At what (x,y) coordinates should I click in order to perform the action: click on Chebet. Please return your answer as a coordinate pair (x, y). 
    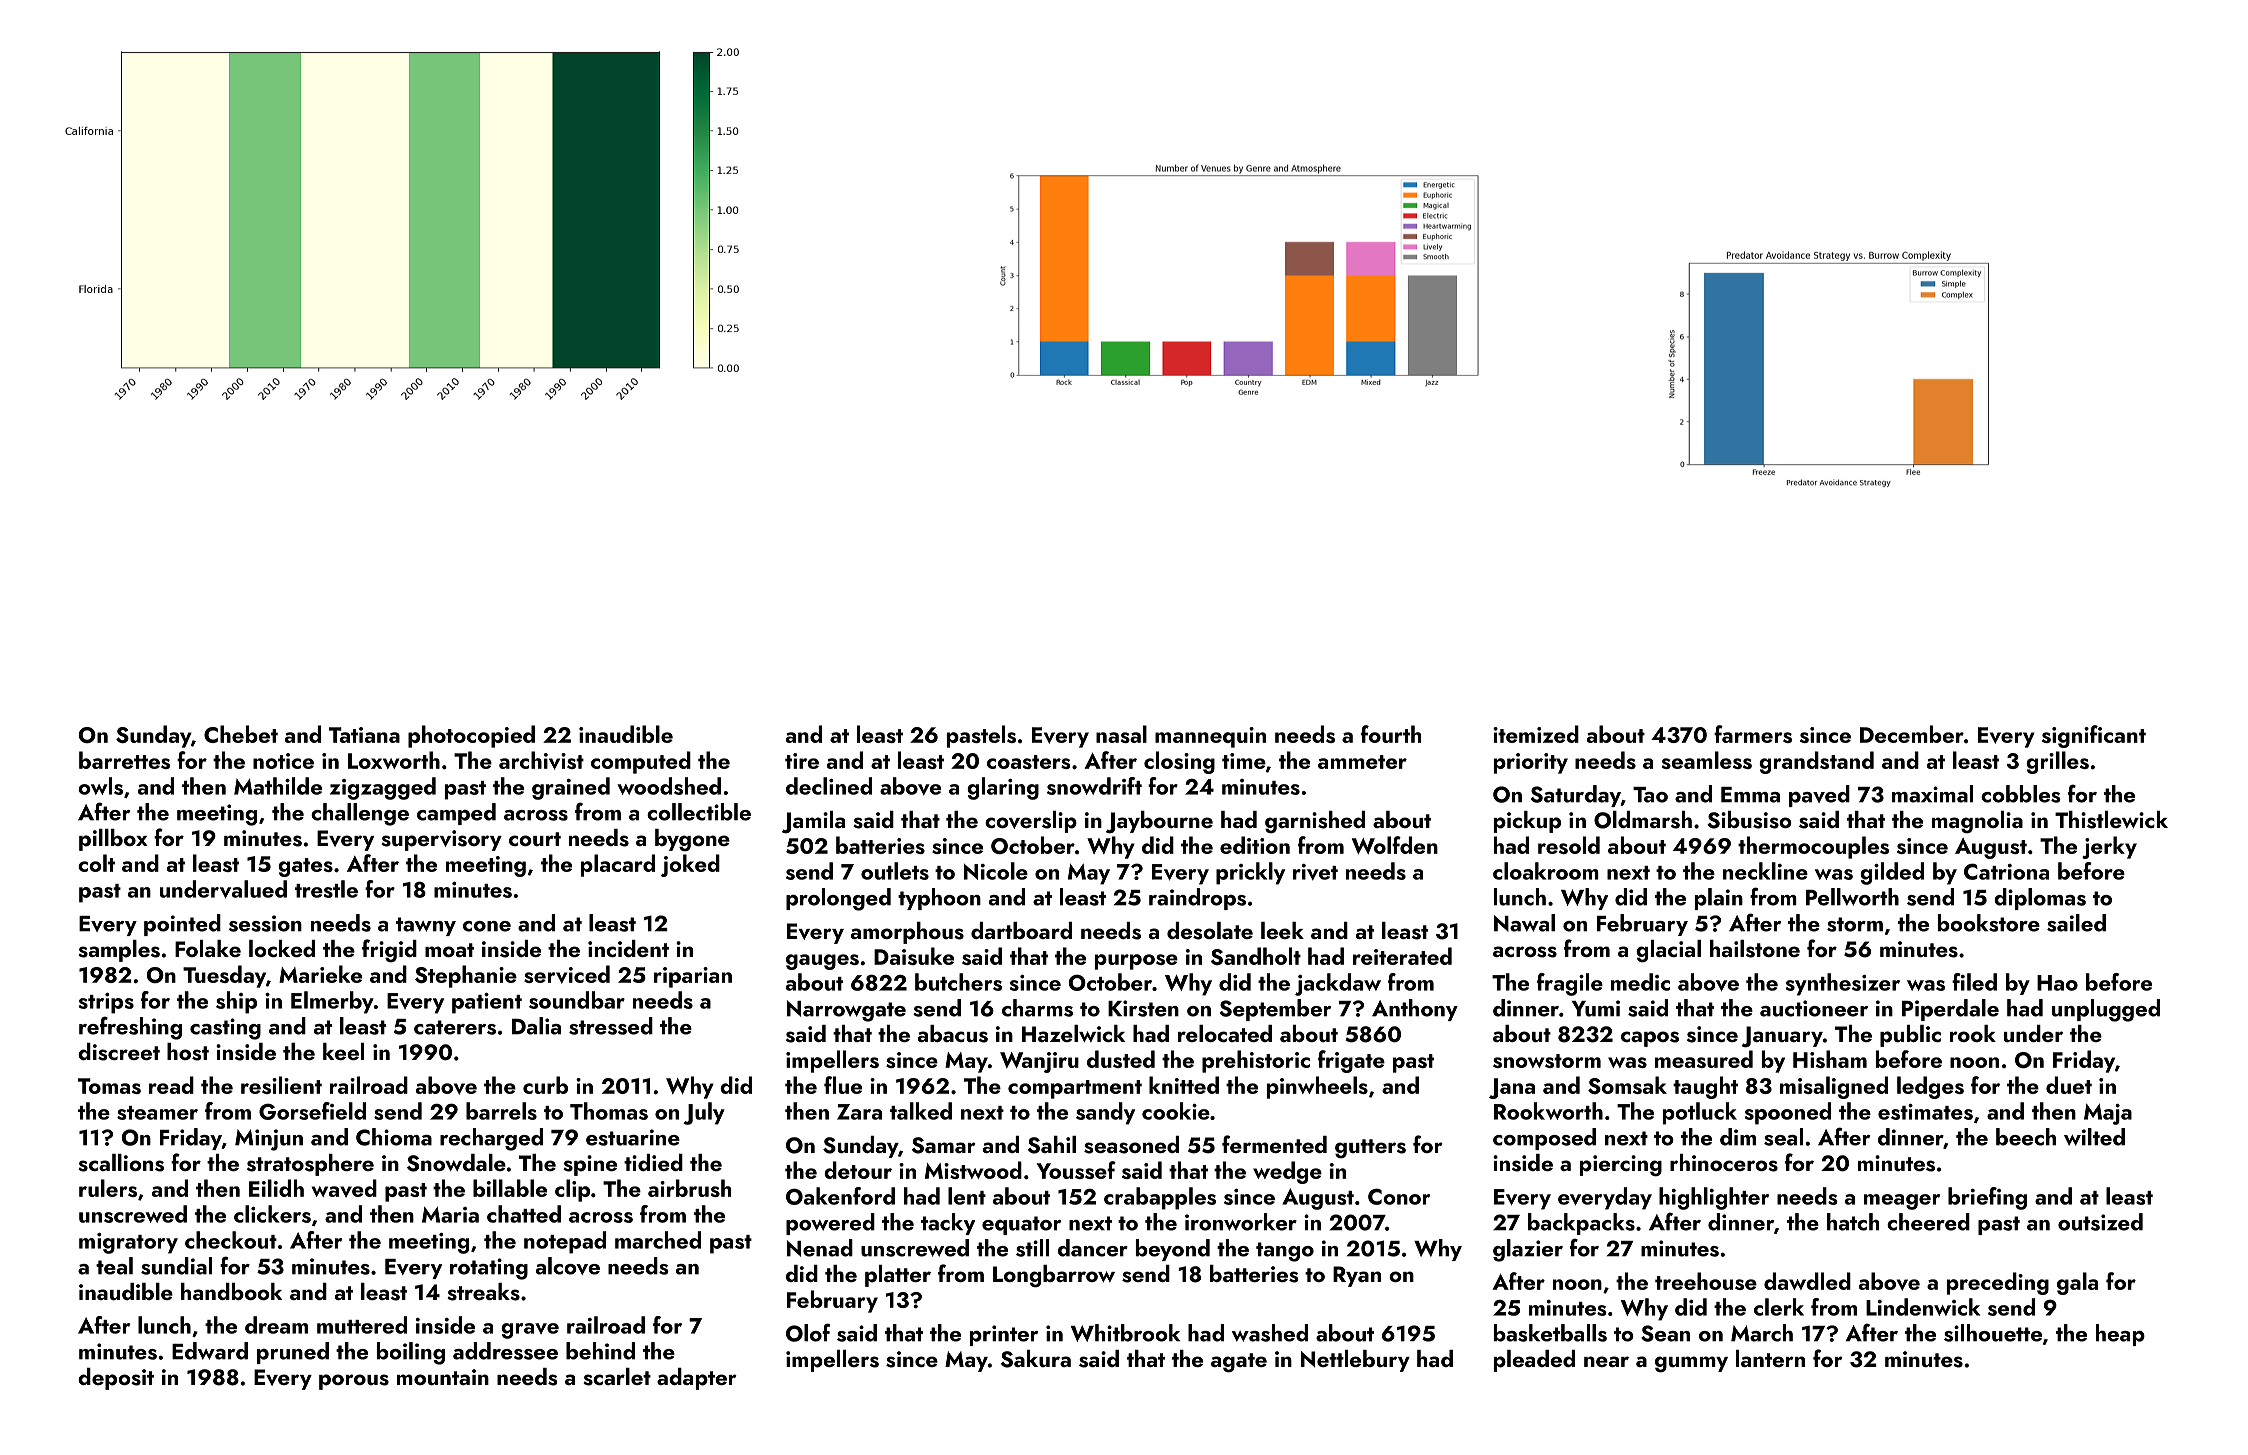
    Looking at the image, I should click on (241, 734).
